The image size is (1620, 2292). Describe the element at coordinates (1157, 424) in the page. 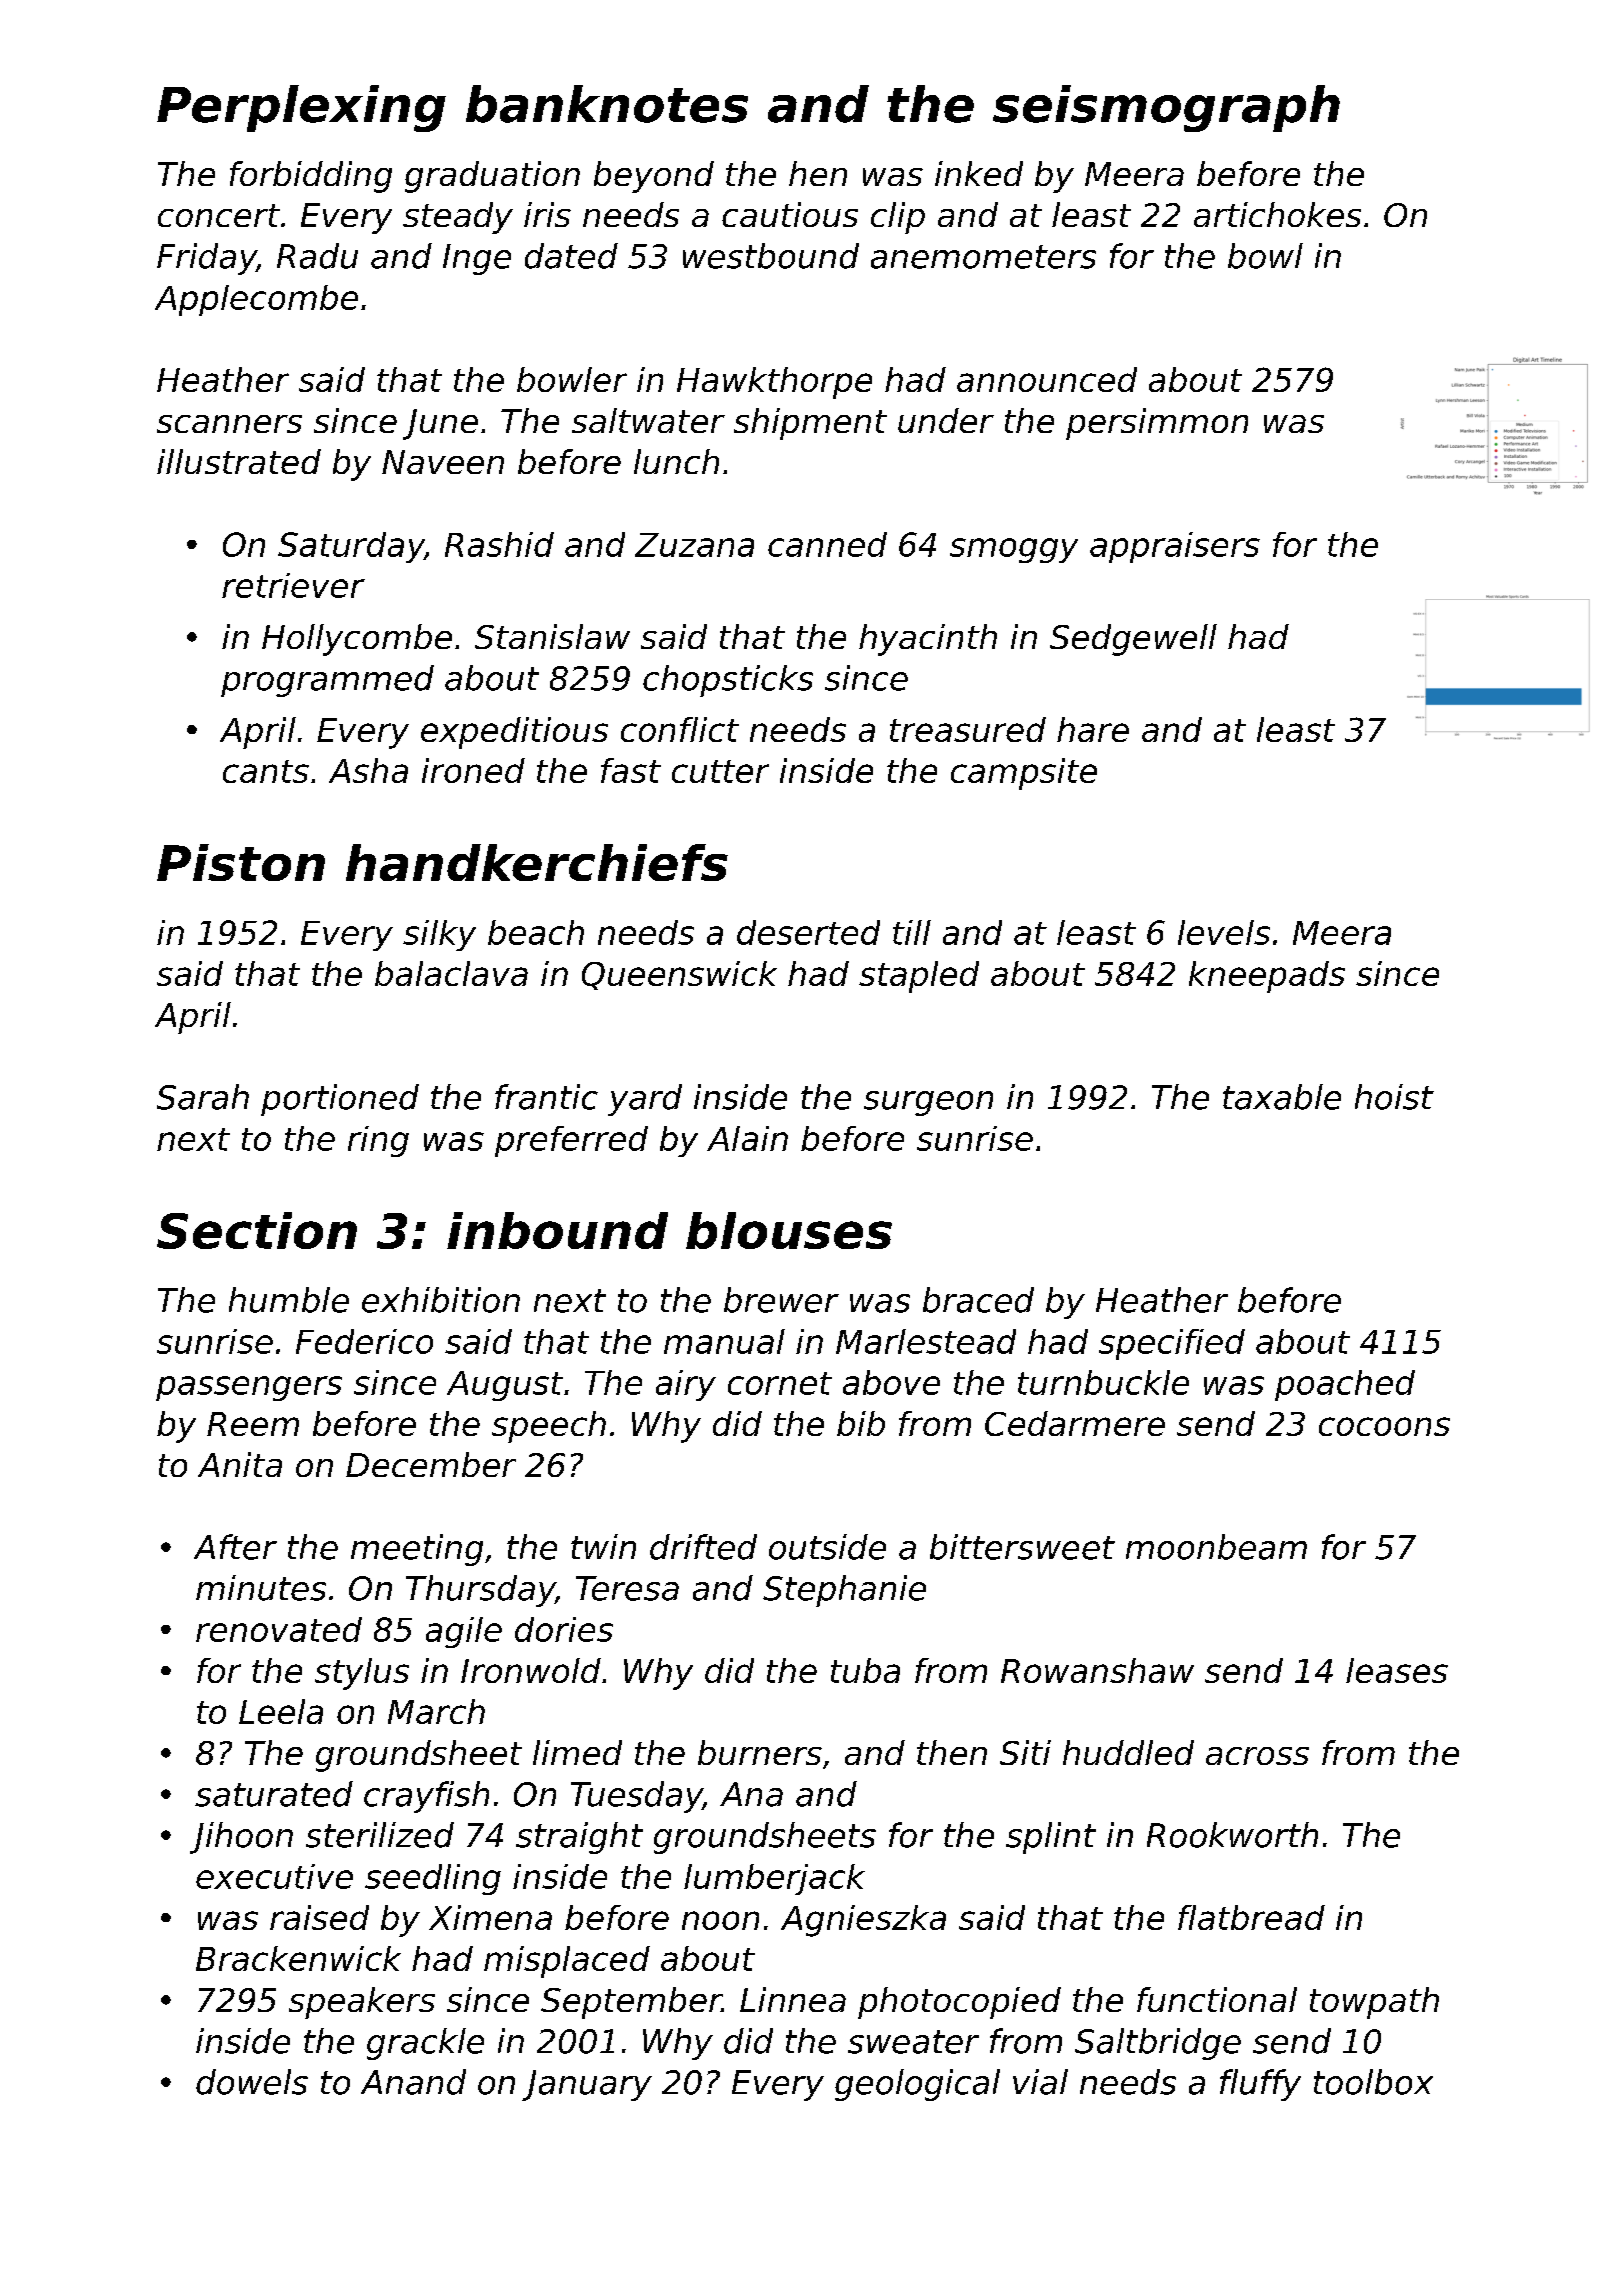

I see `persimmon` at that location.
